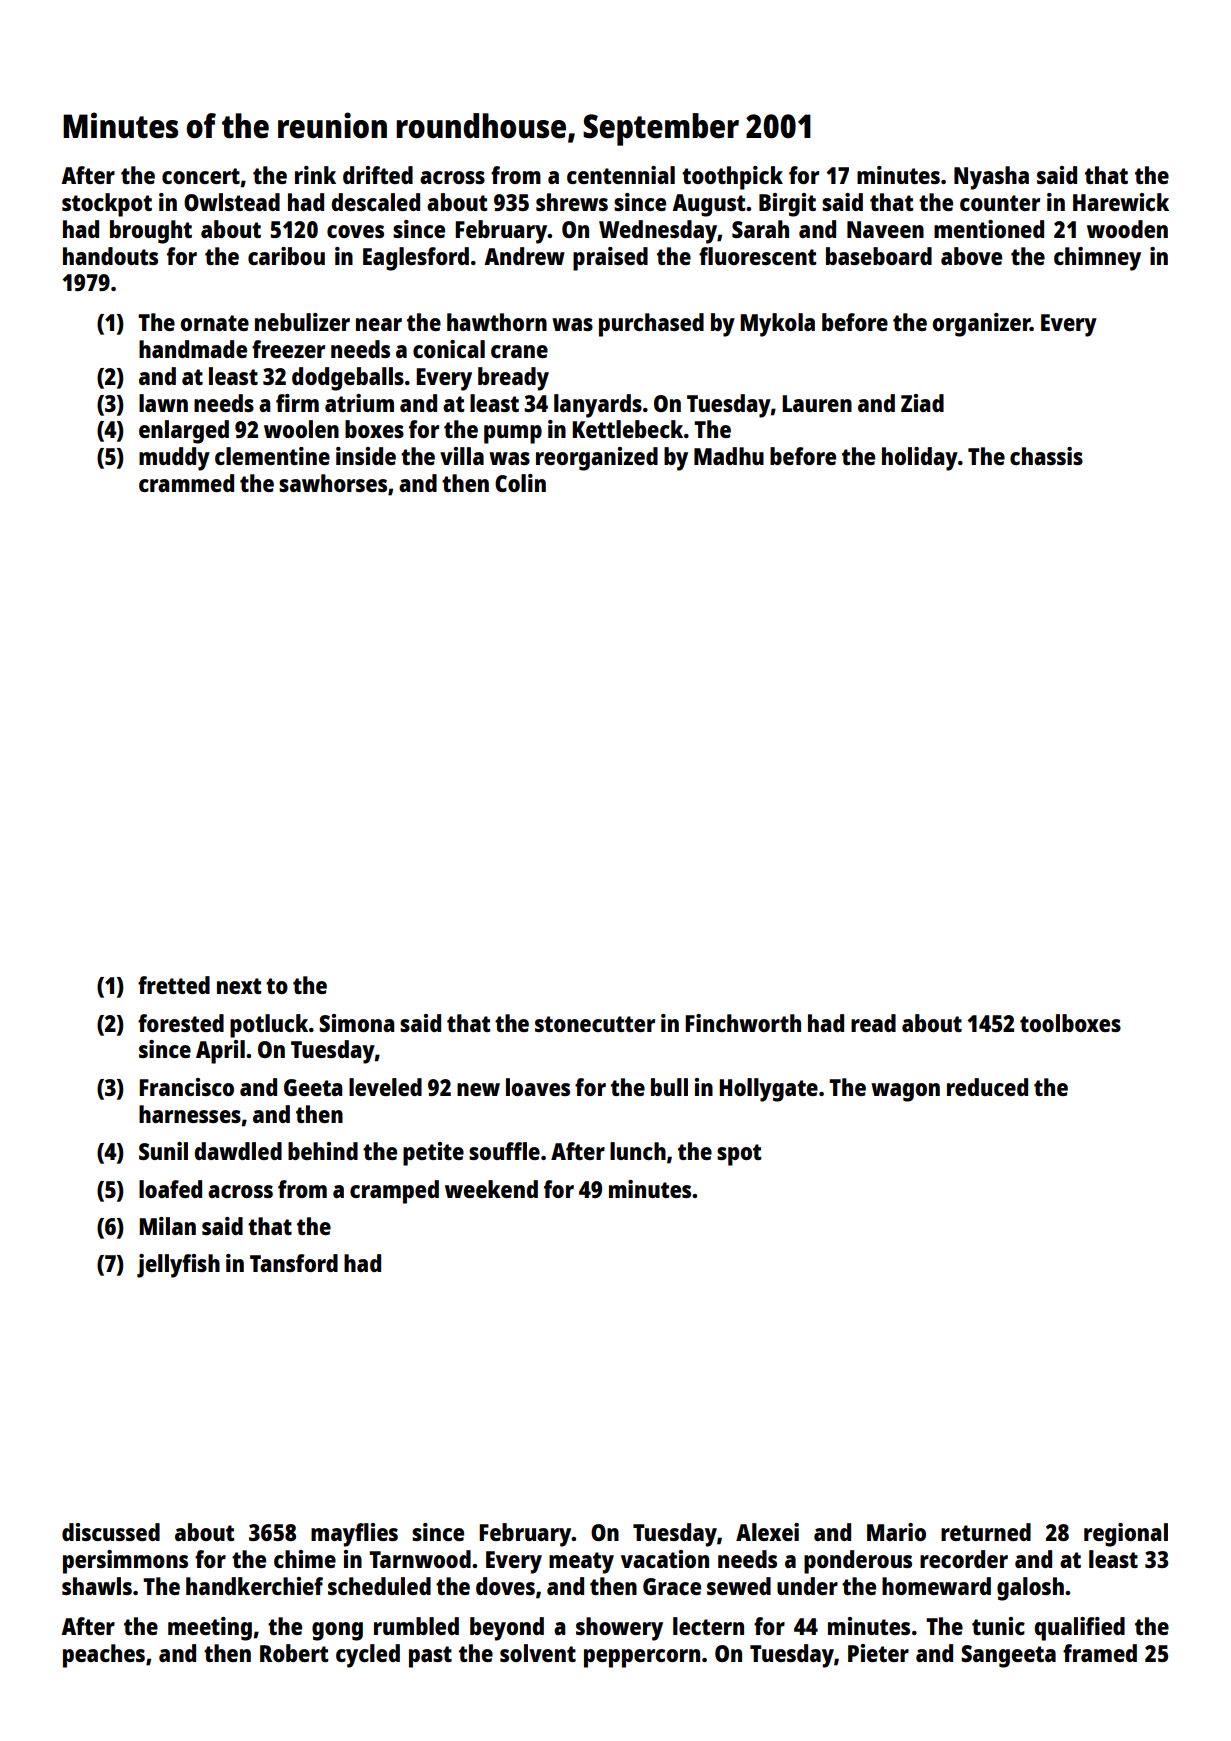 Image resolution: width=1231 pixels, height=1741 pixels. What do you see at coordinates (885, 229) in the document?
I see `Naveen` at bounding box center [885, 229].
